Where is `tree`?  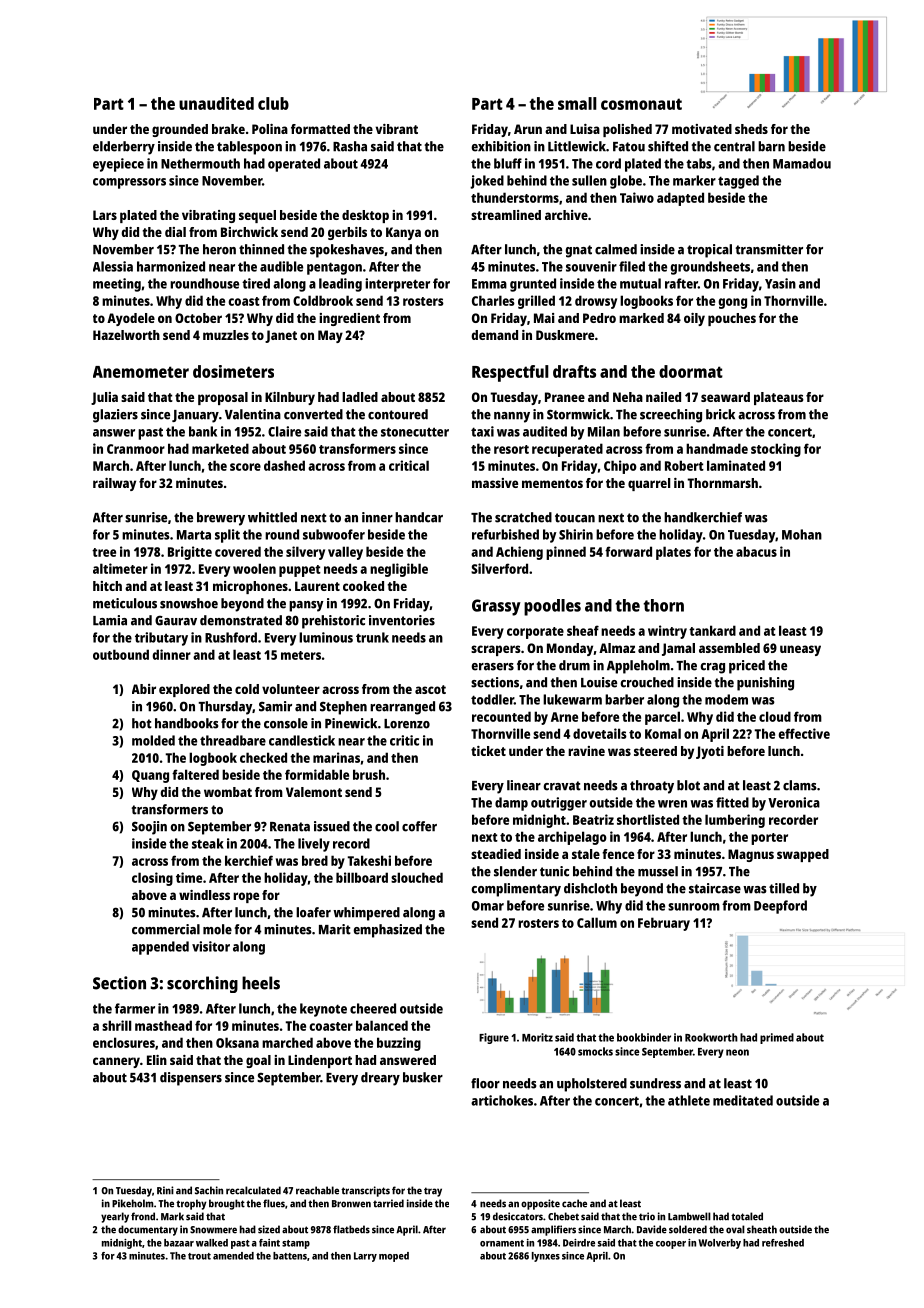 tree is located at coordinates (104, 552).
